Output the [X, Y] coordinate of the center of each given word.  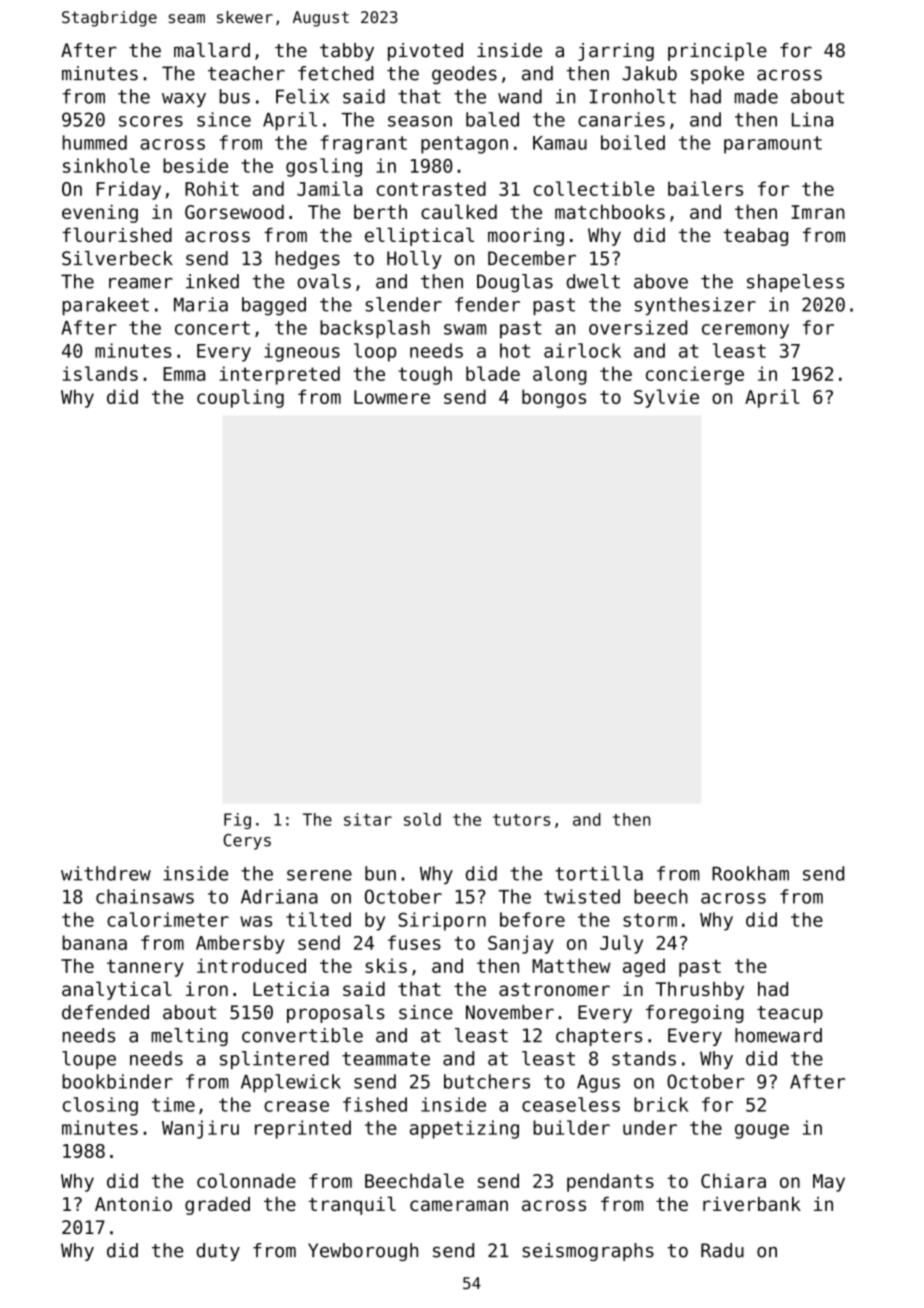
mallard [212, 50]
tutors [521, 820]
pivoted [425, 52]
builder [571, 1127]
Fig [237, 821]
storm [650, 920]
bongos [554, 398]
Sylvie [666, 398]
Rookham [750, 873]
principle [717, 52]
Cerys [247, 842]
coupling [240, 398]
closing [100, 1106]
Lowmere [392, 397]
